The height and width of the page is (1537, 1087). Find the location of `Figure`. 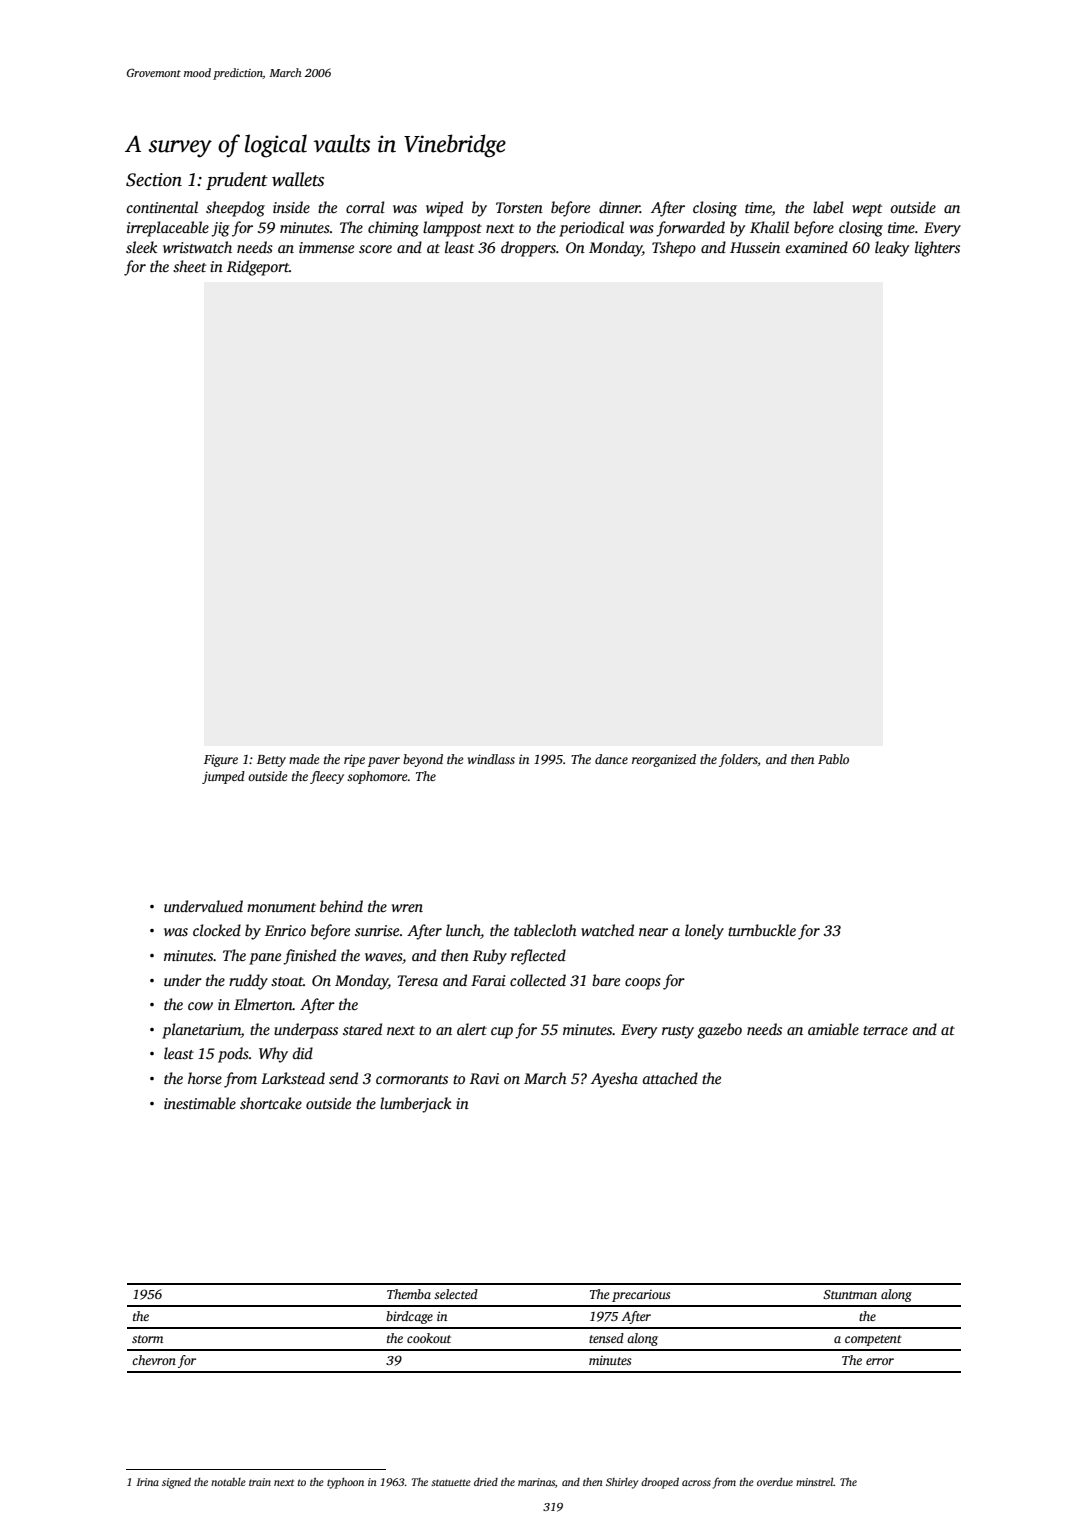

Figure is located at coordinates (221, 760).
